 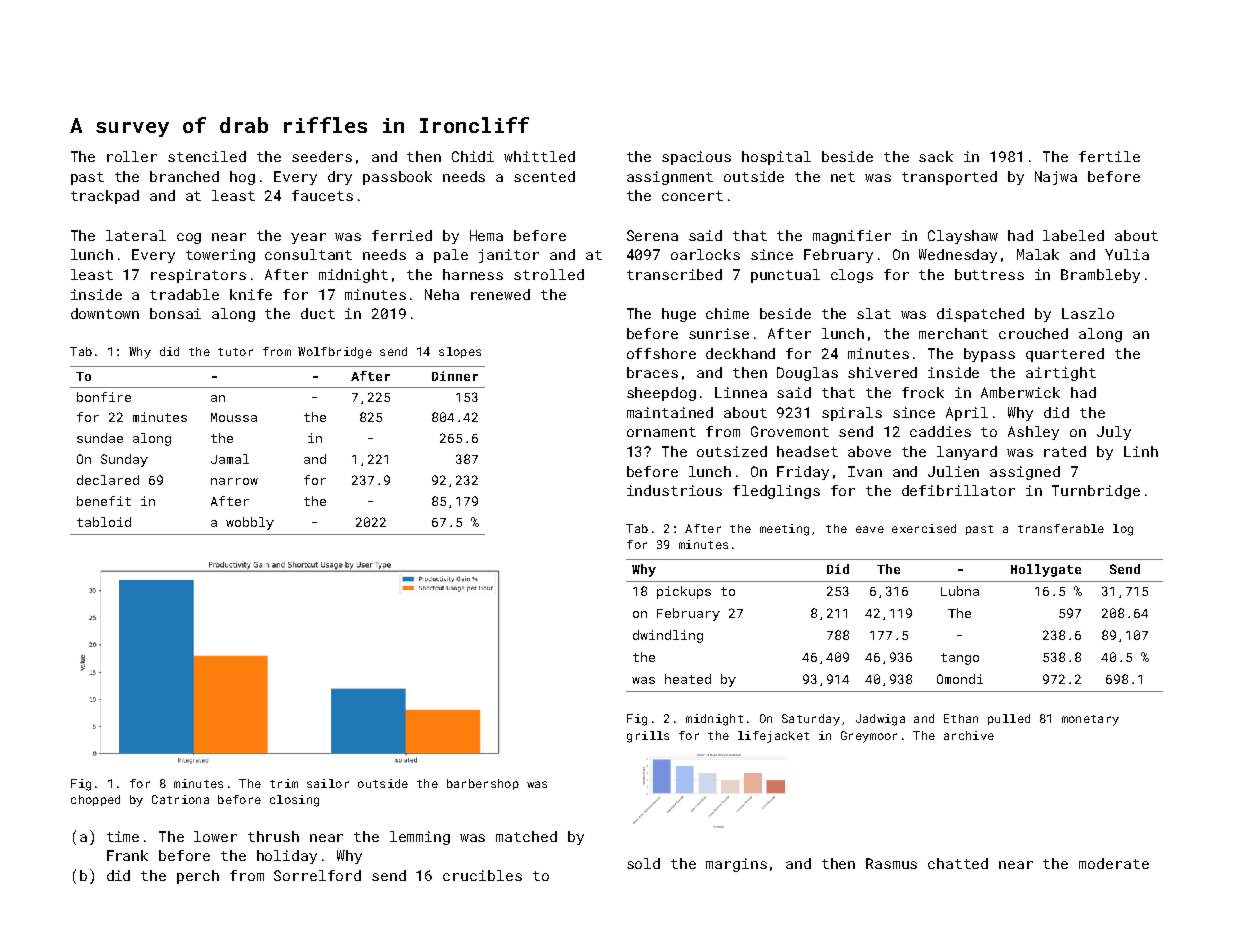 What do you see at coordinates (250, 523) in the screenshot?
I see `wobbly` at bounding box center [250, 523].
